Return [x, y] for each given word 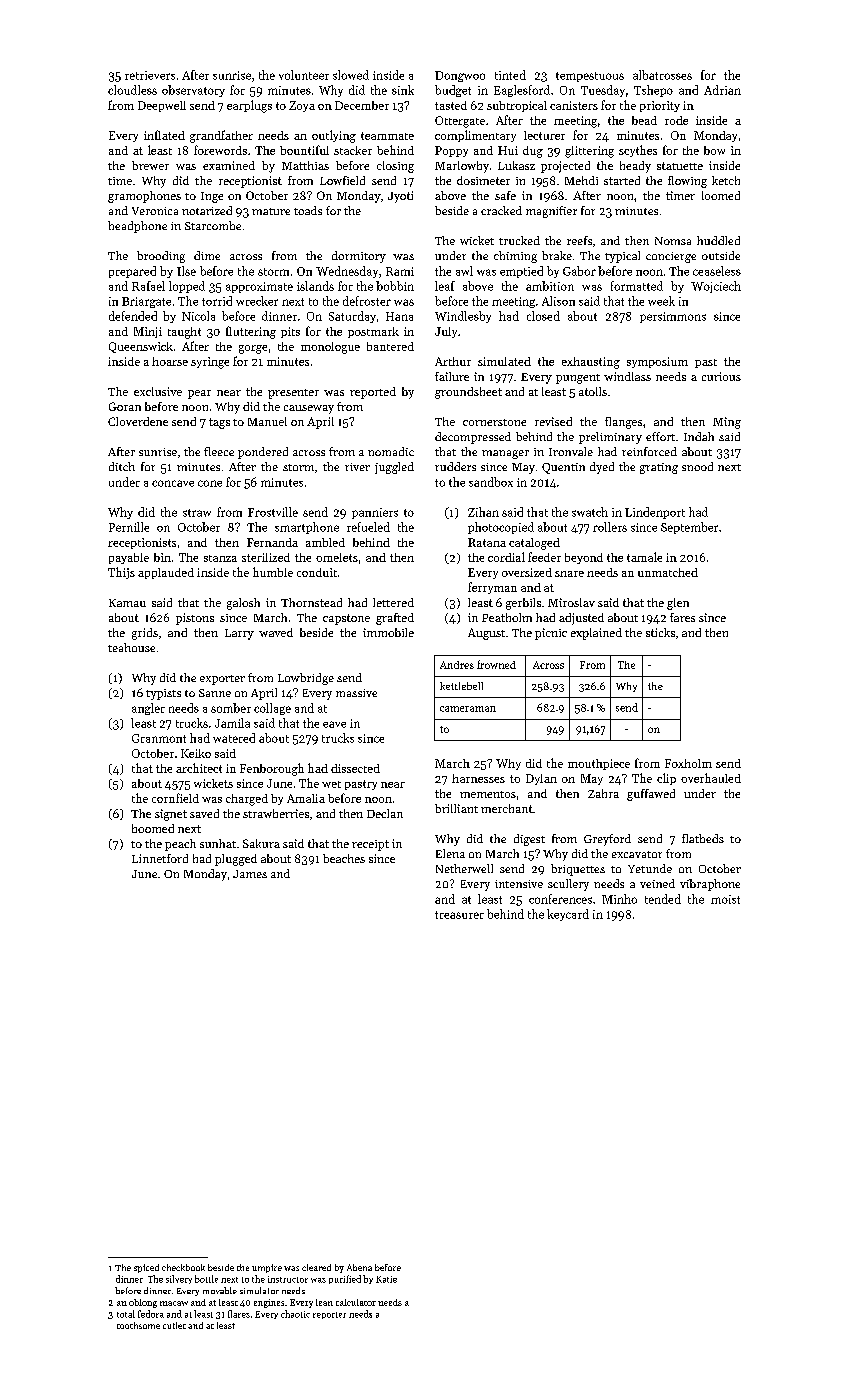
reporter [329, 1315]
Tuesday [603, 91]
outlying [334, 136]
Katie [386, 1279]
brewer [150, 165]
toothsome [138, 1325]
